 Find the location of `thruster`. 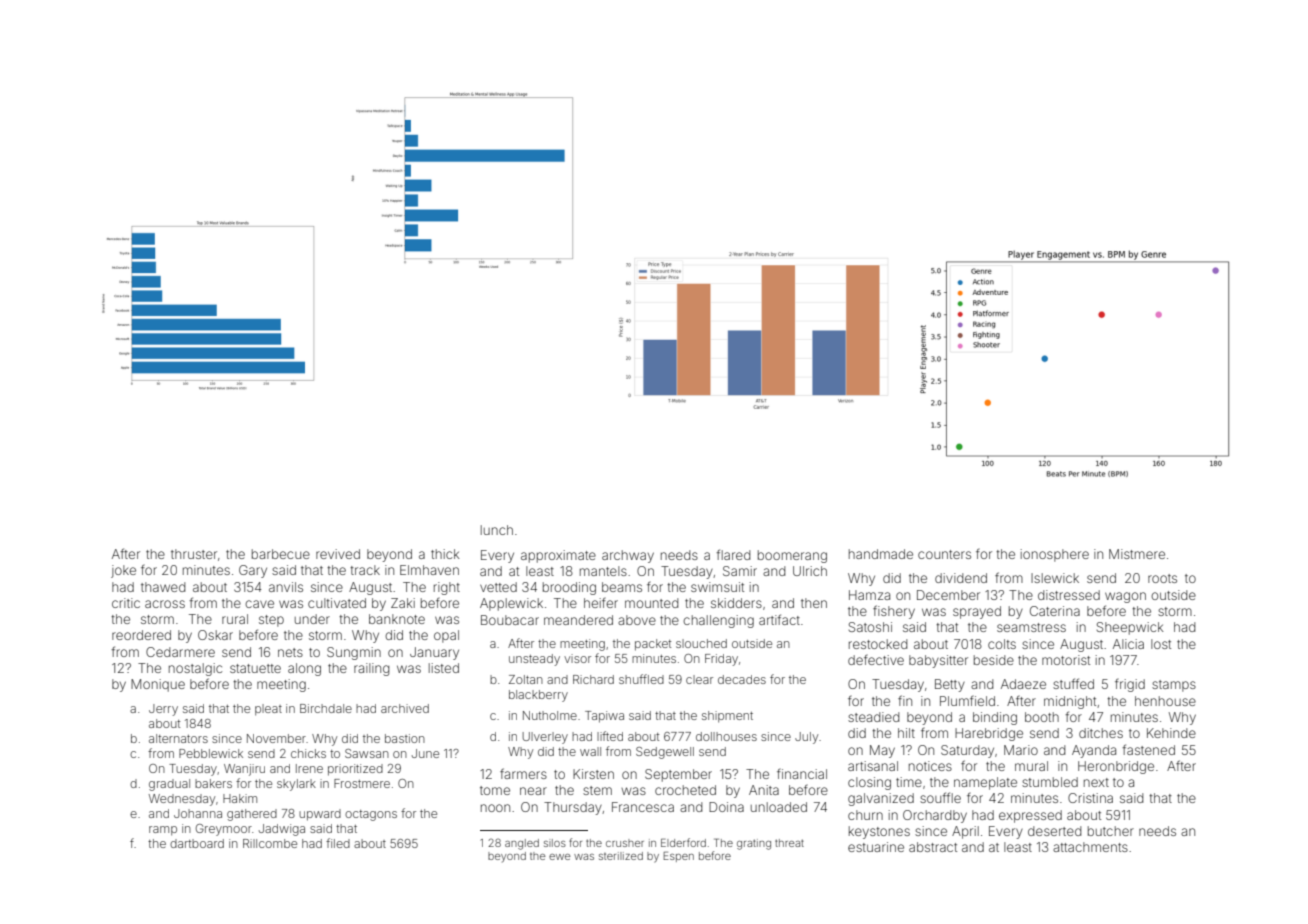

thruster is located at coordinates (194, 554).
